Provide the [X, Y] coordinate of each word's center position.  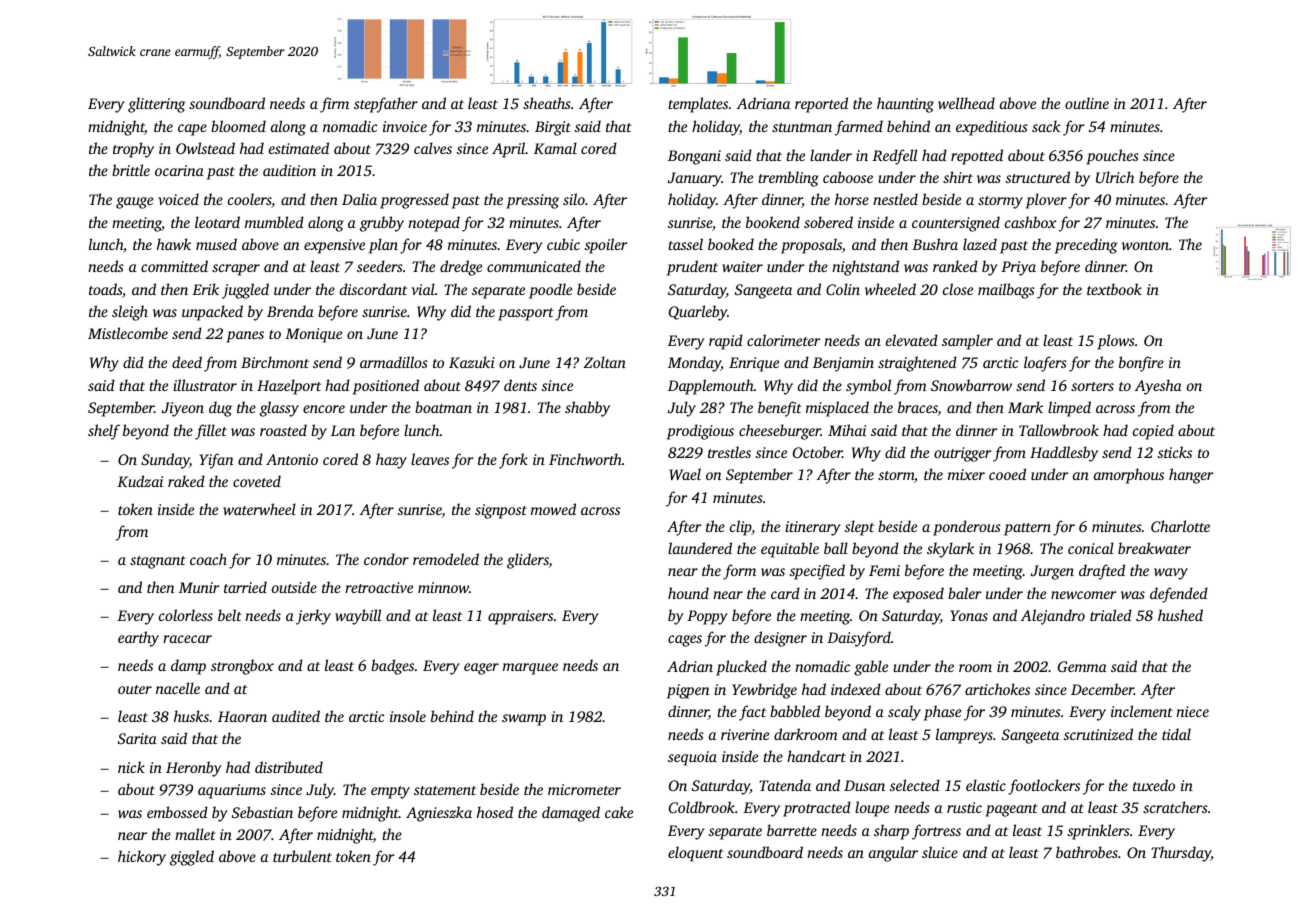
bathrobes [1087, 852]
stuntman [802, 127]
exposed [918, 595]
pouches [1112, 157]
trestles [729, 452]
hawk [174, 244]
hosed [495, 812]
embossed [177, 812]
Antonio [292, 459]
